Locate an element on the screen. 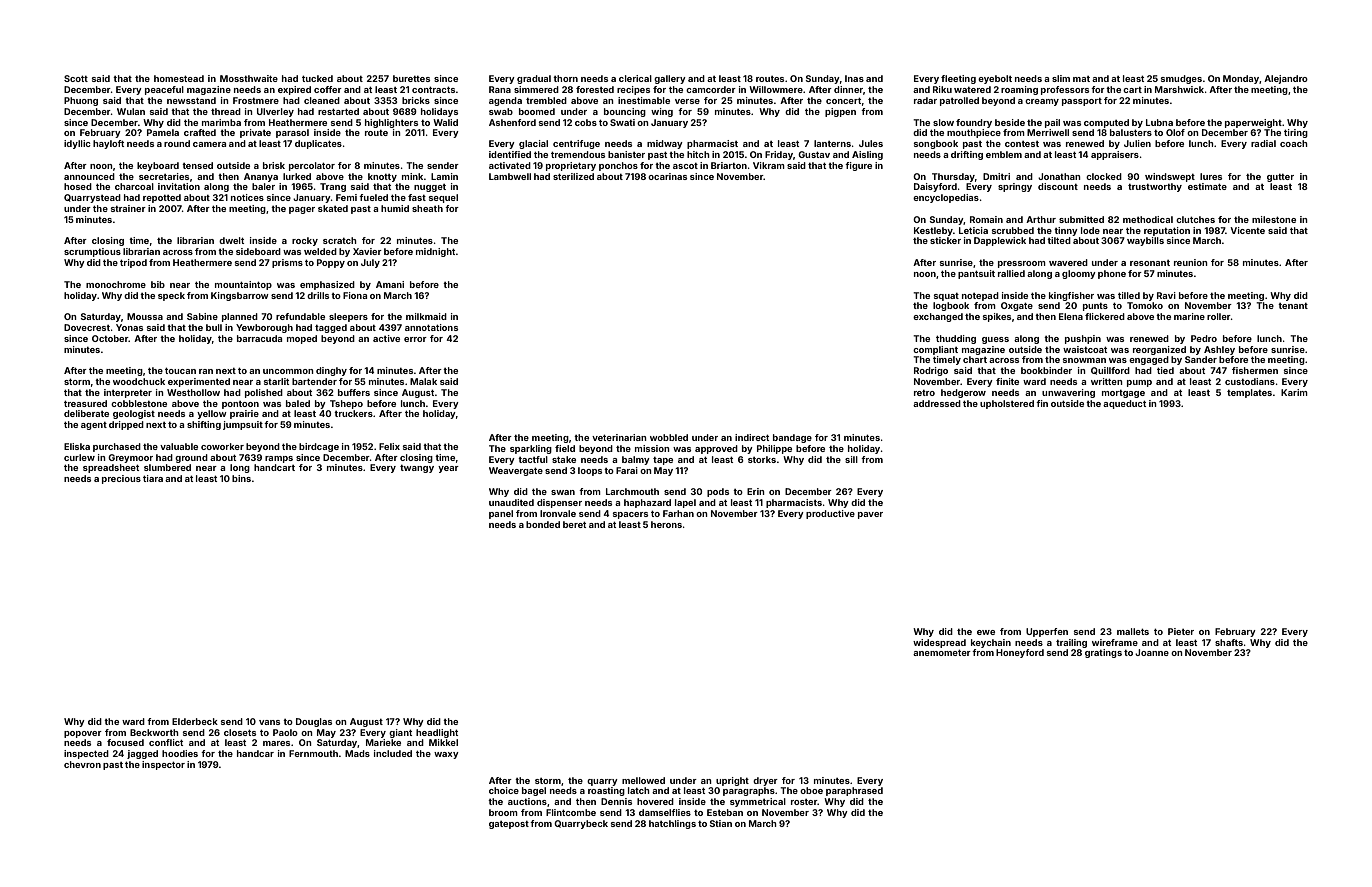 This screenshot has width=1372, height=887. chevron is located at coordinates (82, 764).
